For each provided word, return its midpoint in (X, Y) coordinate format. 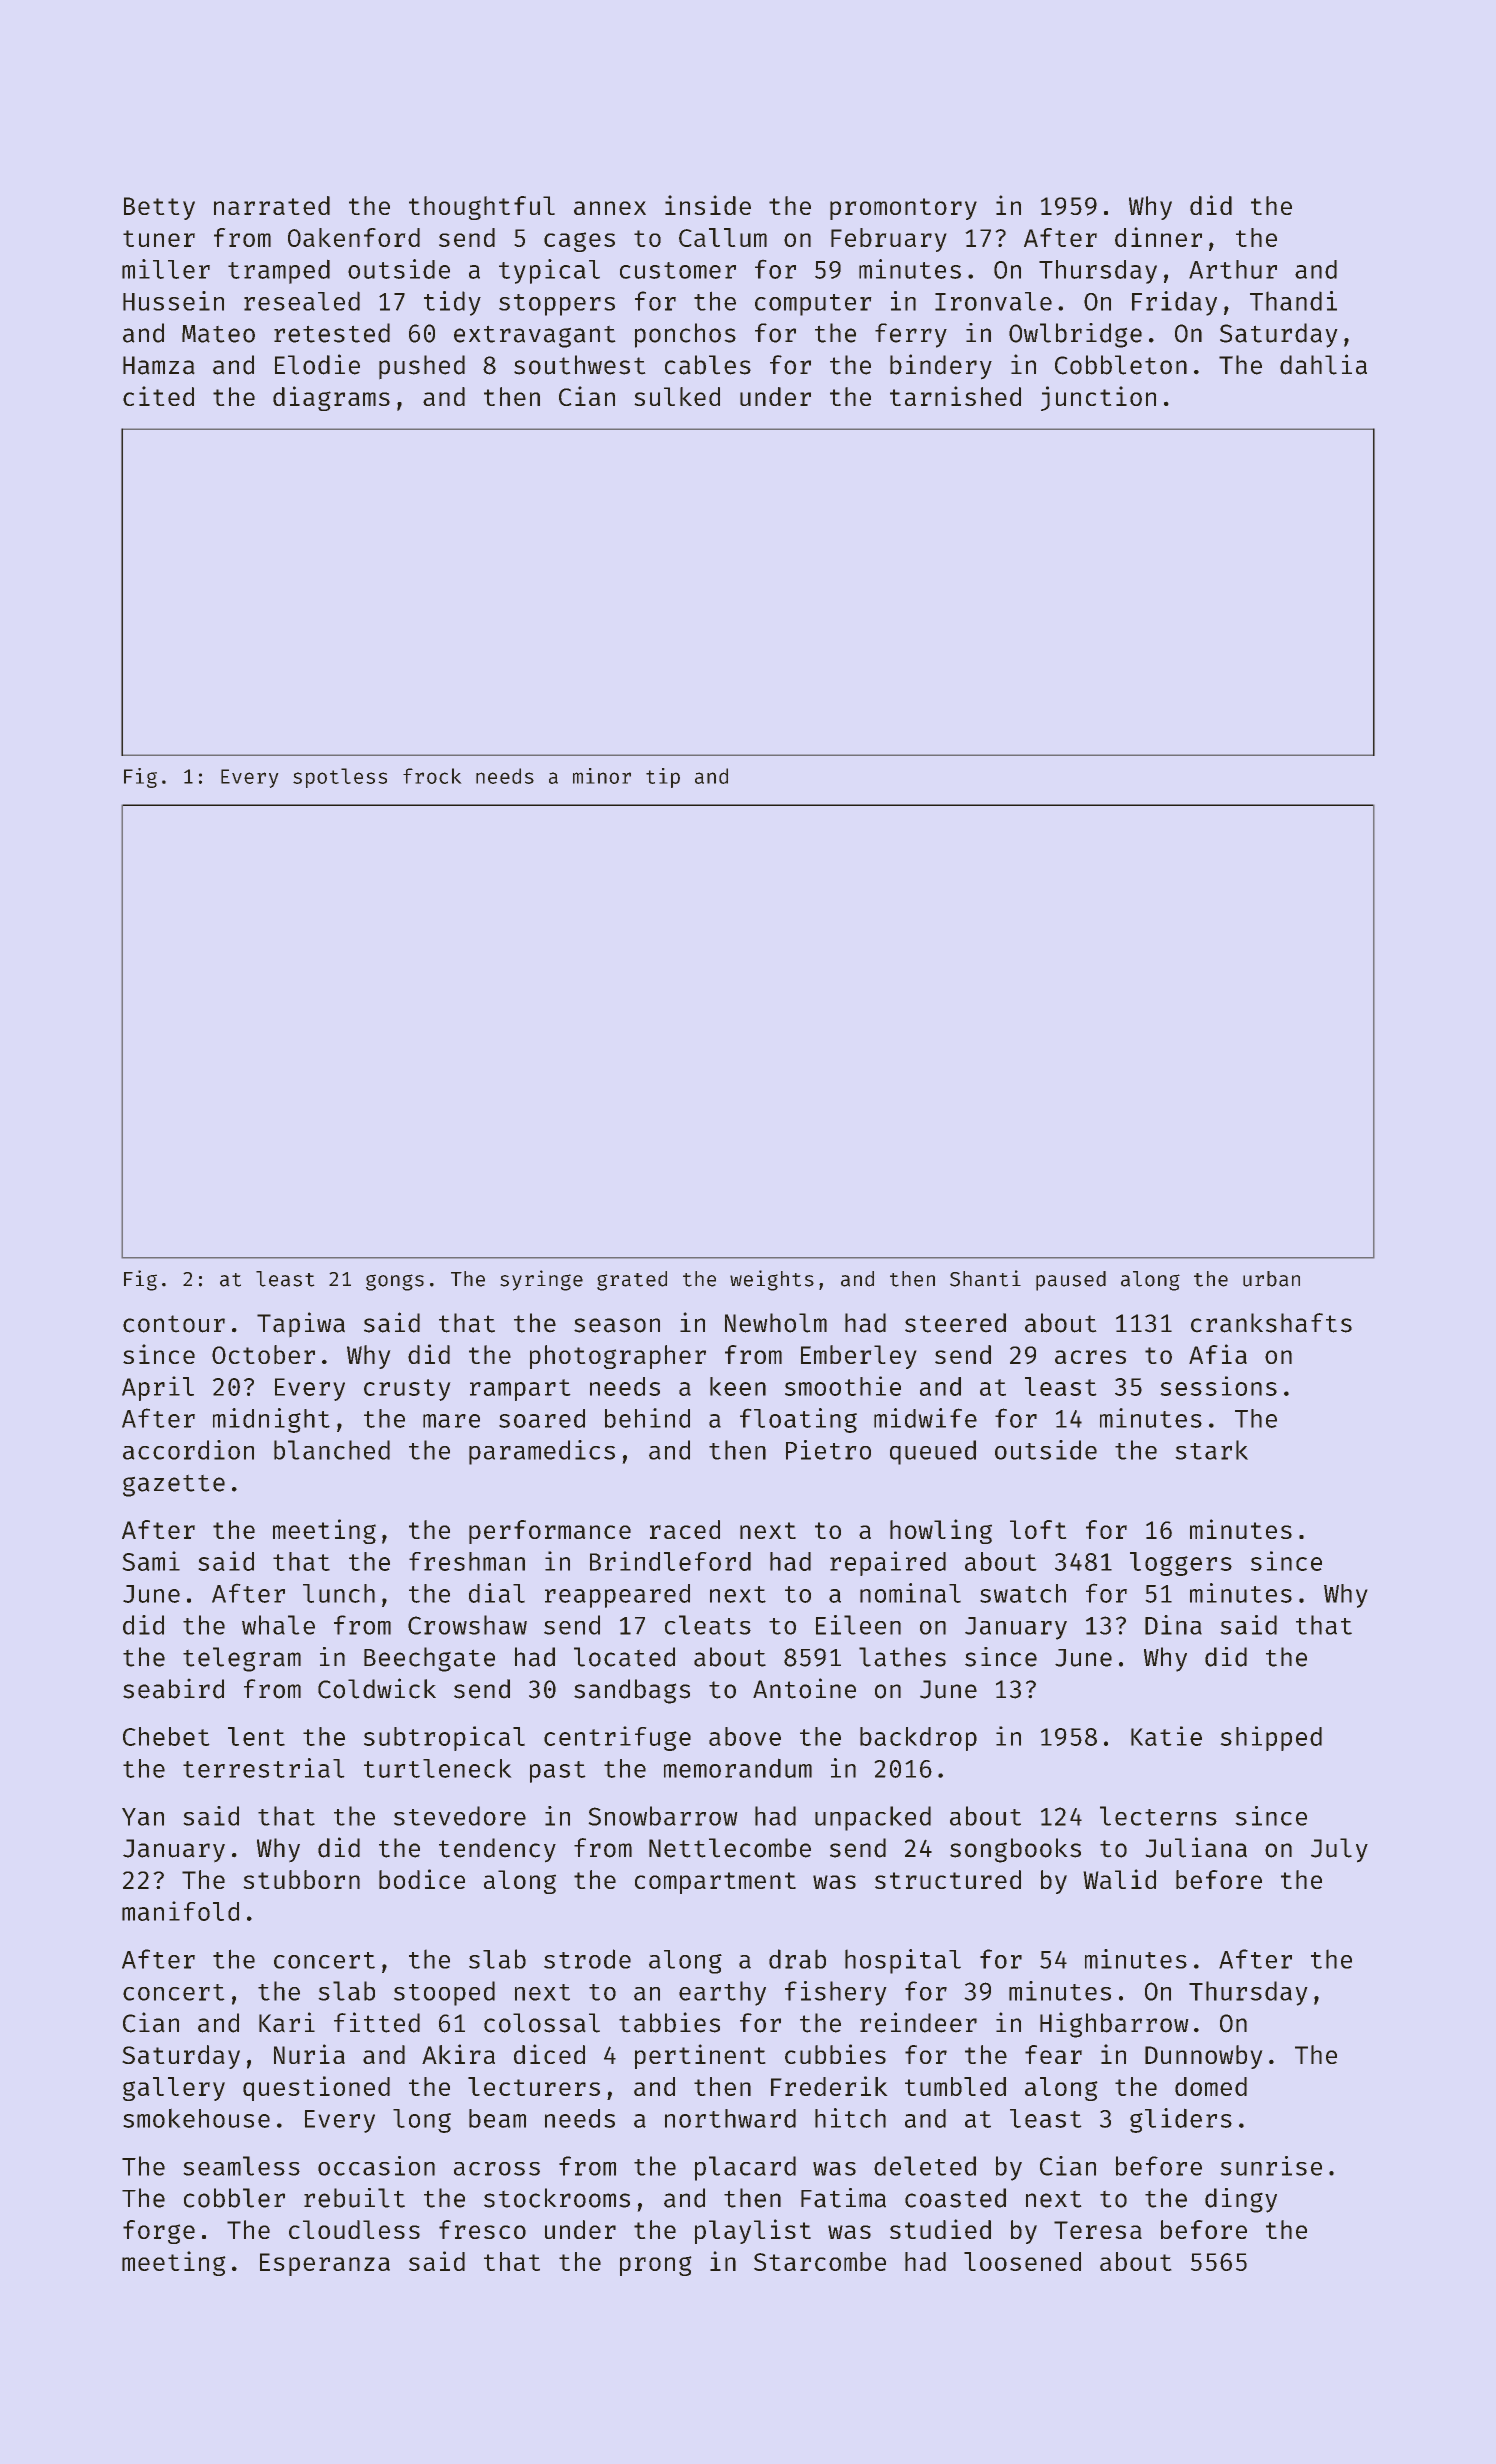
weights (772, 1280)
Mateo (218, 334)
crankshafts (1271, 1323)
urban (1271, 1279)
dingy (1241, 2200)
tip (663, 778)
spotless (340, 778)
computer (813, 305)
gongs (395, 1282)
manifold (180, 1911)
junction (1098, 398)
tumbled (955, 2086)
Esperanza (325, 2264)
